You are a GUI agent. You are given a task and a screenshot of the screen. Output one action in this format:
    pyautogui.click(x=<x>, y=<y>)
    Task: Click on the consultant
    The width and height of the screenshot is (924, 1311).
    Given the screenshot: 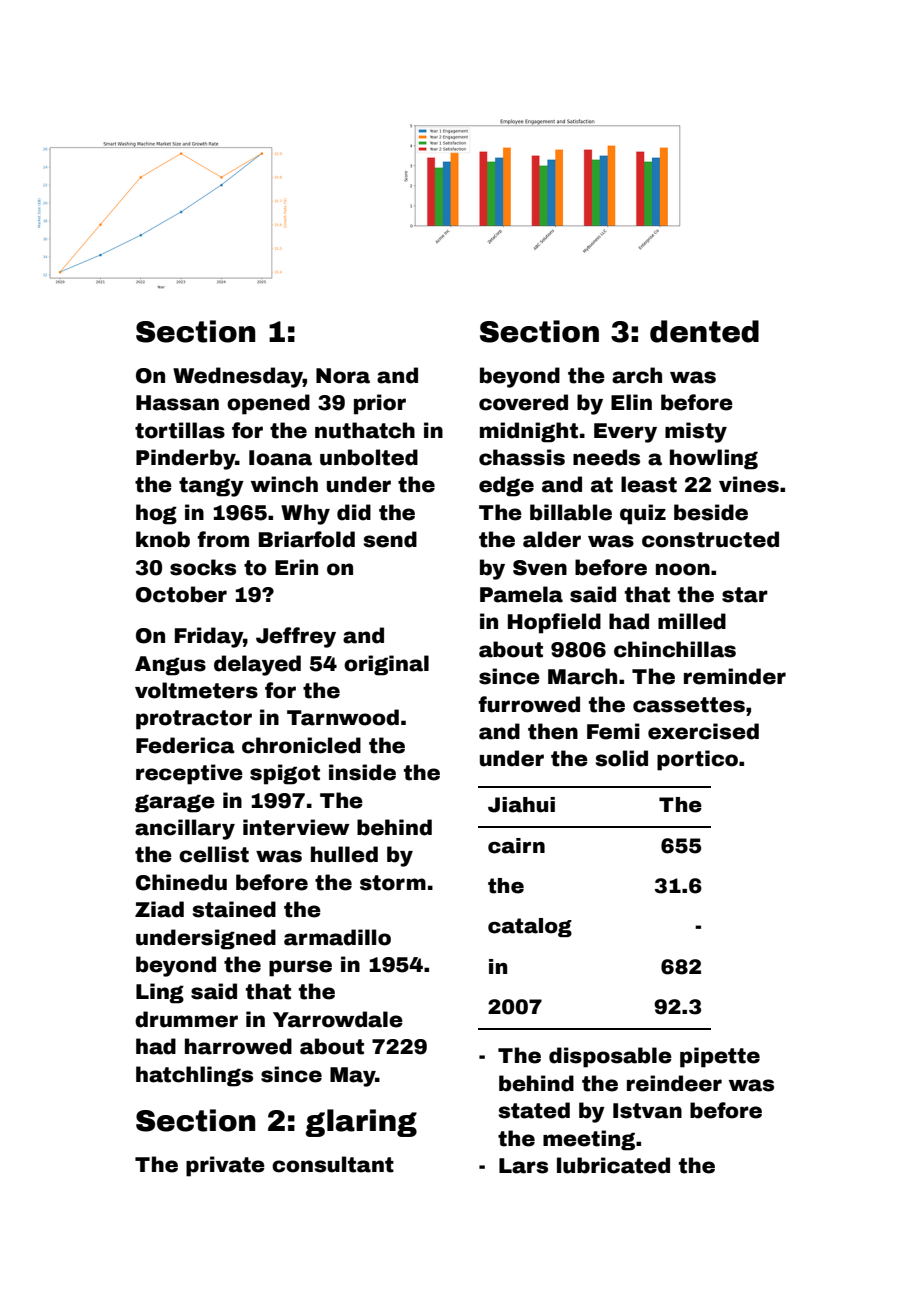 What is the action you would take?
    pyautogui.click(x=333, y=1164)
